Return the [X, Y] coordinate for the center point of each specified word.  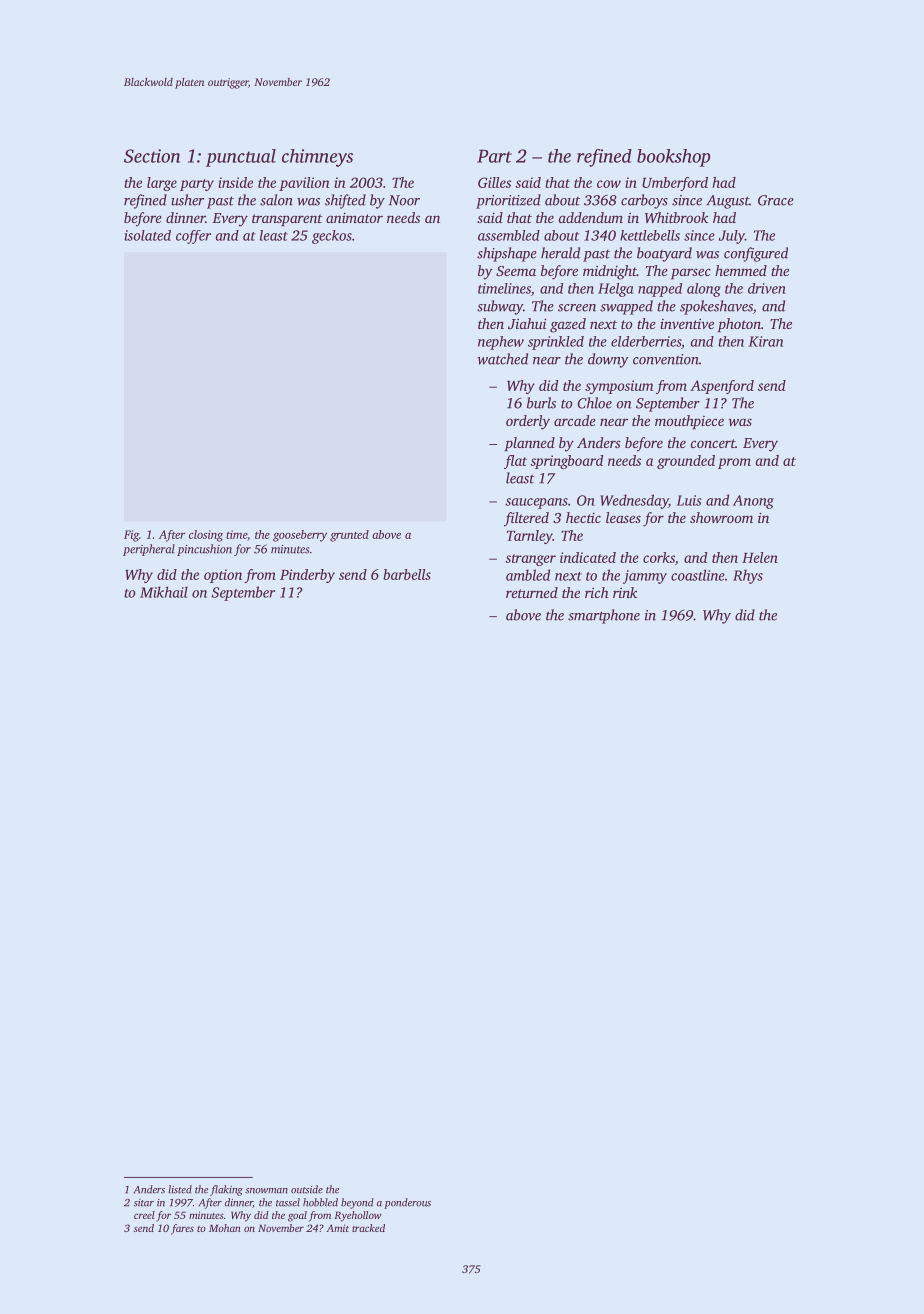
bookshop [673, 158]
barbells [407, 574]
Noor [404, 200]
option [223, 576]
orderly [528, 422]
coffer [193, 237]
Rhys [748, 576]
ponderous [407, 1203]
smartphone [604, 616]
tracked [368, 1228]
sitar [144, 1203]
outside [307, 1189]
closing [206, 536]
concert [713, 443]
